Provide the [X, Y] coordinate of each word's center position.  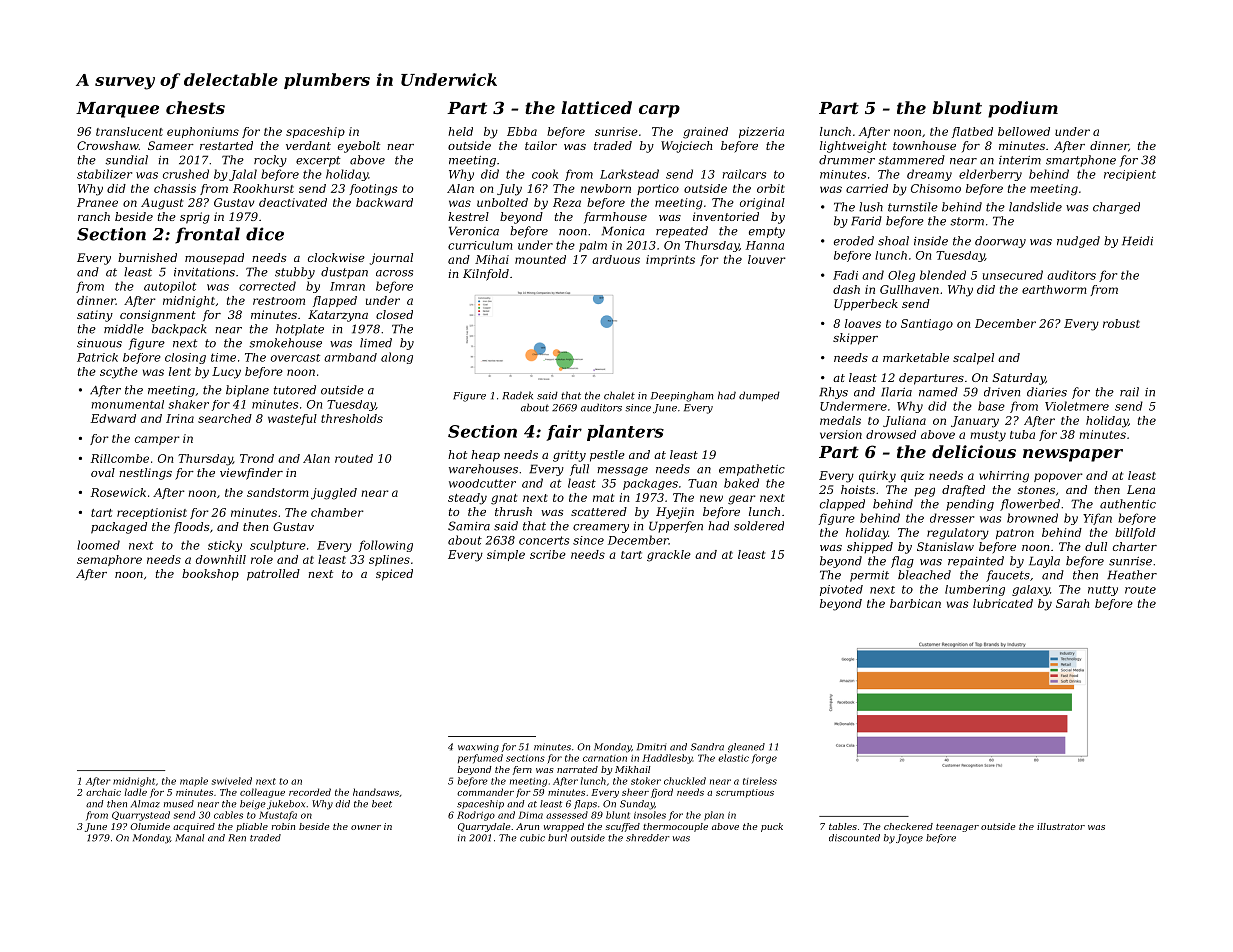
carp [659, 111]
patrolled [273, 575]
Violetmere [1077, 406]
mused [179, 804]
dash [846, 289]
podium [1023, 109]
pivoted [841, 590]
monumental [128, 404]
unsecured [1013, 275]
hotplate [300, 330]
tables [843, 826]
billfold [1135, 533]
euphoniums [203, 132]
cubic [532, 838]
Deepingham [682, 396]
